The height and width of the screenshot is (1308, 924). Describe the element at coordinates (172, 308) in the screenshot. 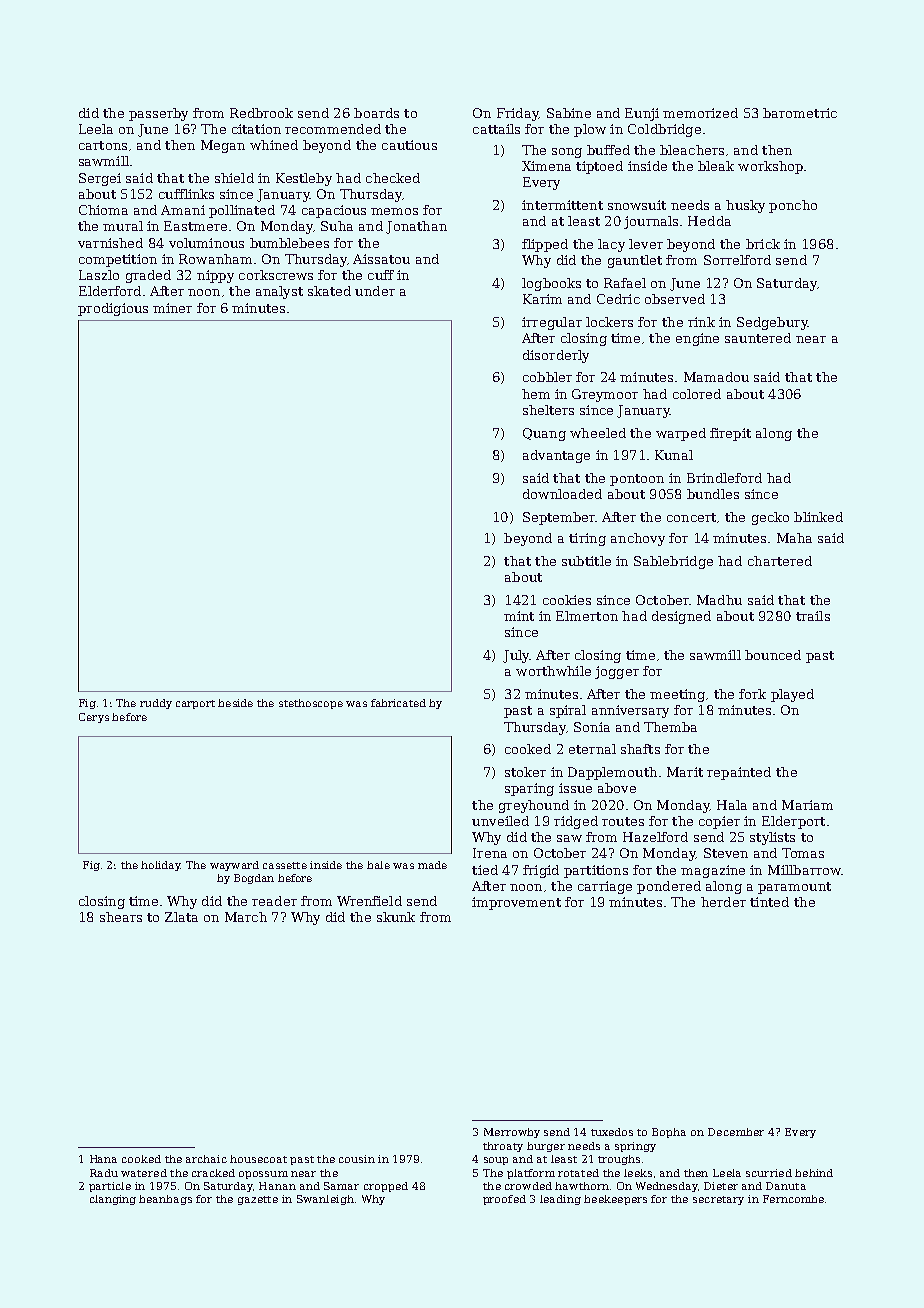

I see `miner` at that location.
